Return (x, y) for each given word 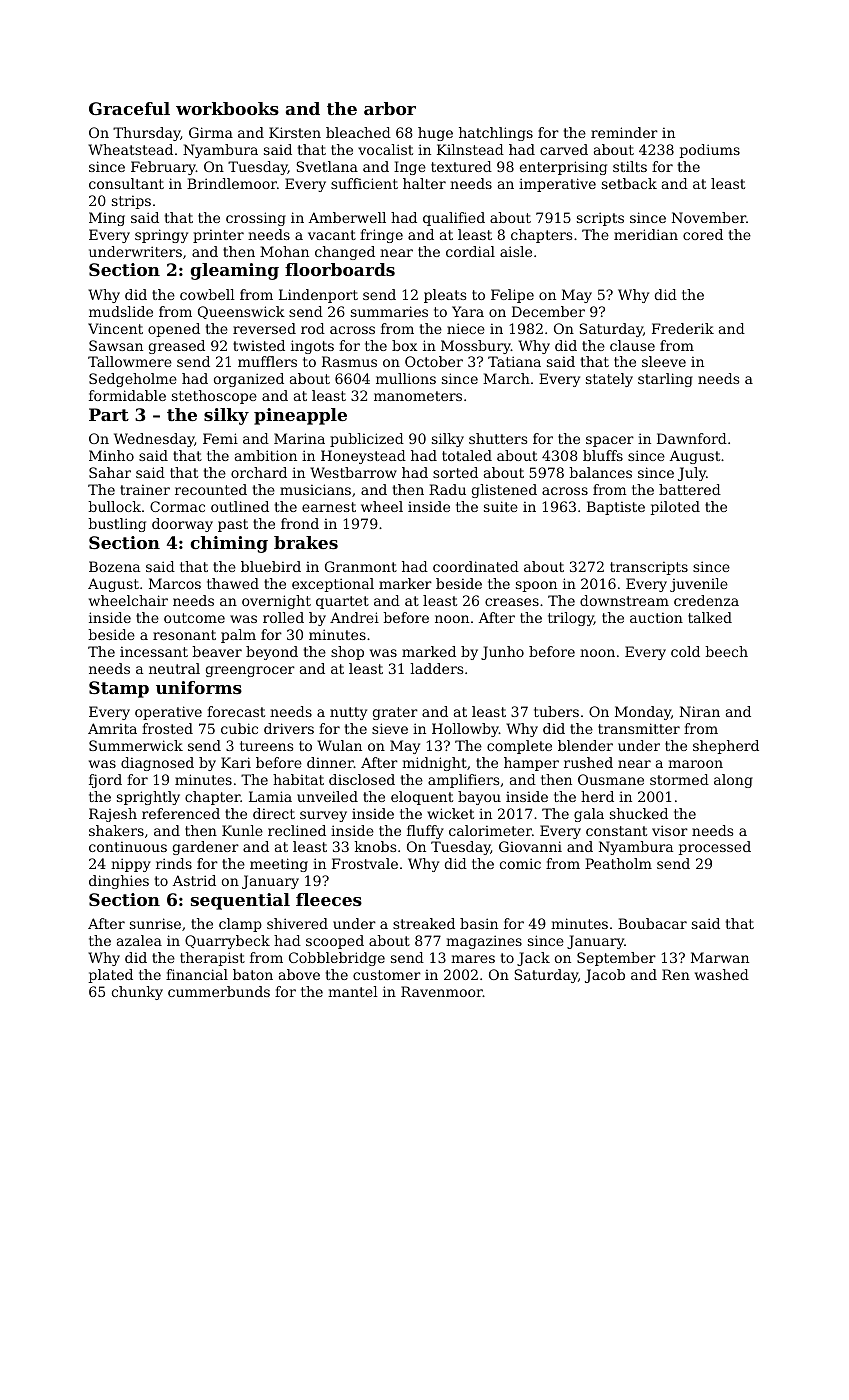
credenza (706, 600)
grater (395, 713)
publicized (367, 440)
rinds (174, 863)
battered (690, 489)
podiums (709, 151)
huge (435, 134)
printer (218, 236)
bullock (114, 506)
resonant (184, 635)
